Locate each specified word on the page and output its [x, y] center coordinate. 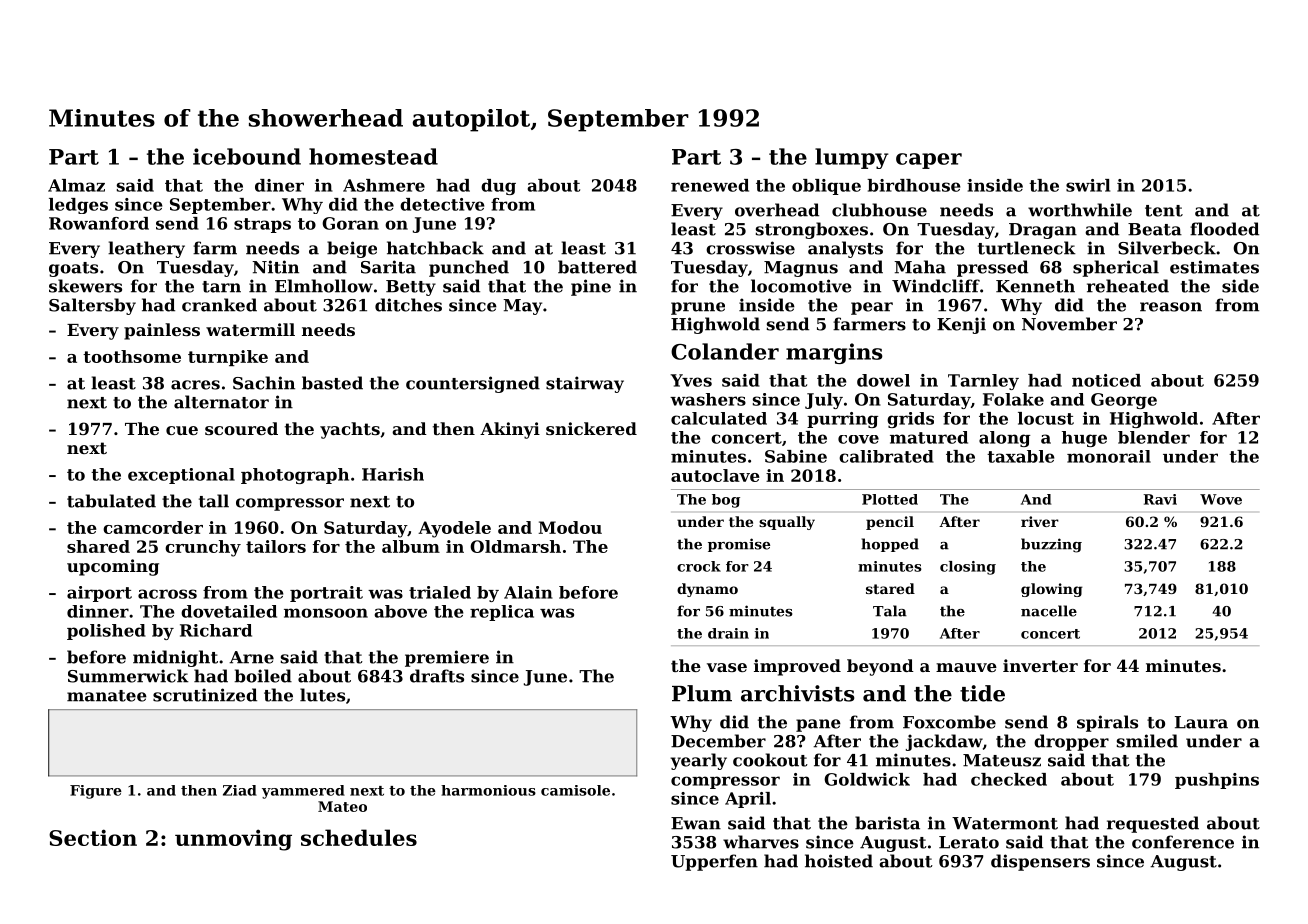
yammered [303, 792]
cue [182, 430]
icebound [247, 156]
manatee [107, 696]
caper [929, 161]
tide [982, 693]
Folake [1013, 399]
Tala [890, 611]
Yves [691, 380]
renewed [710, 185]
